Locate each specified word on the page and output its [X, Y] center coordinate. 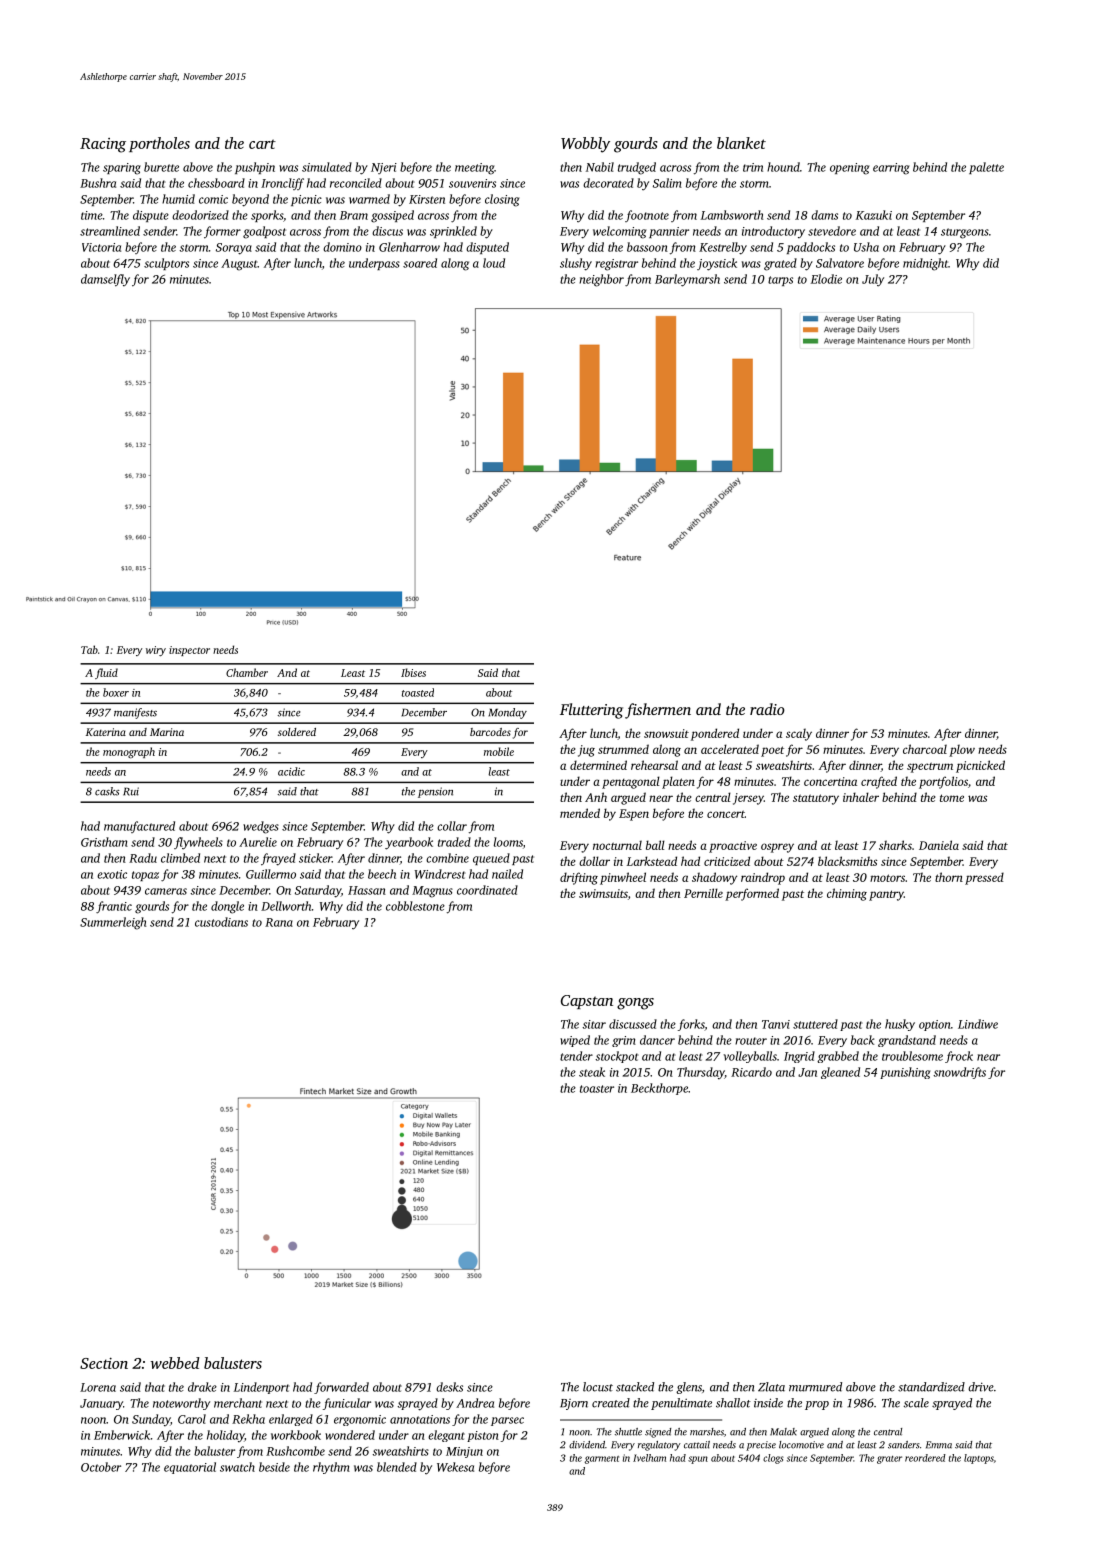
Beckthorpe [659, 1089]
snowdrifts [959, 1073]
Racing [103, 145]
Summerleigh [113, 923]
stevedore [832, 231]
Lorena [98, 1387]
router [751, 1041]
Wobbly [585, 145]
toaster [597, 1089]
